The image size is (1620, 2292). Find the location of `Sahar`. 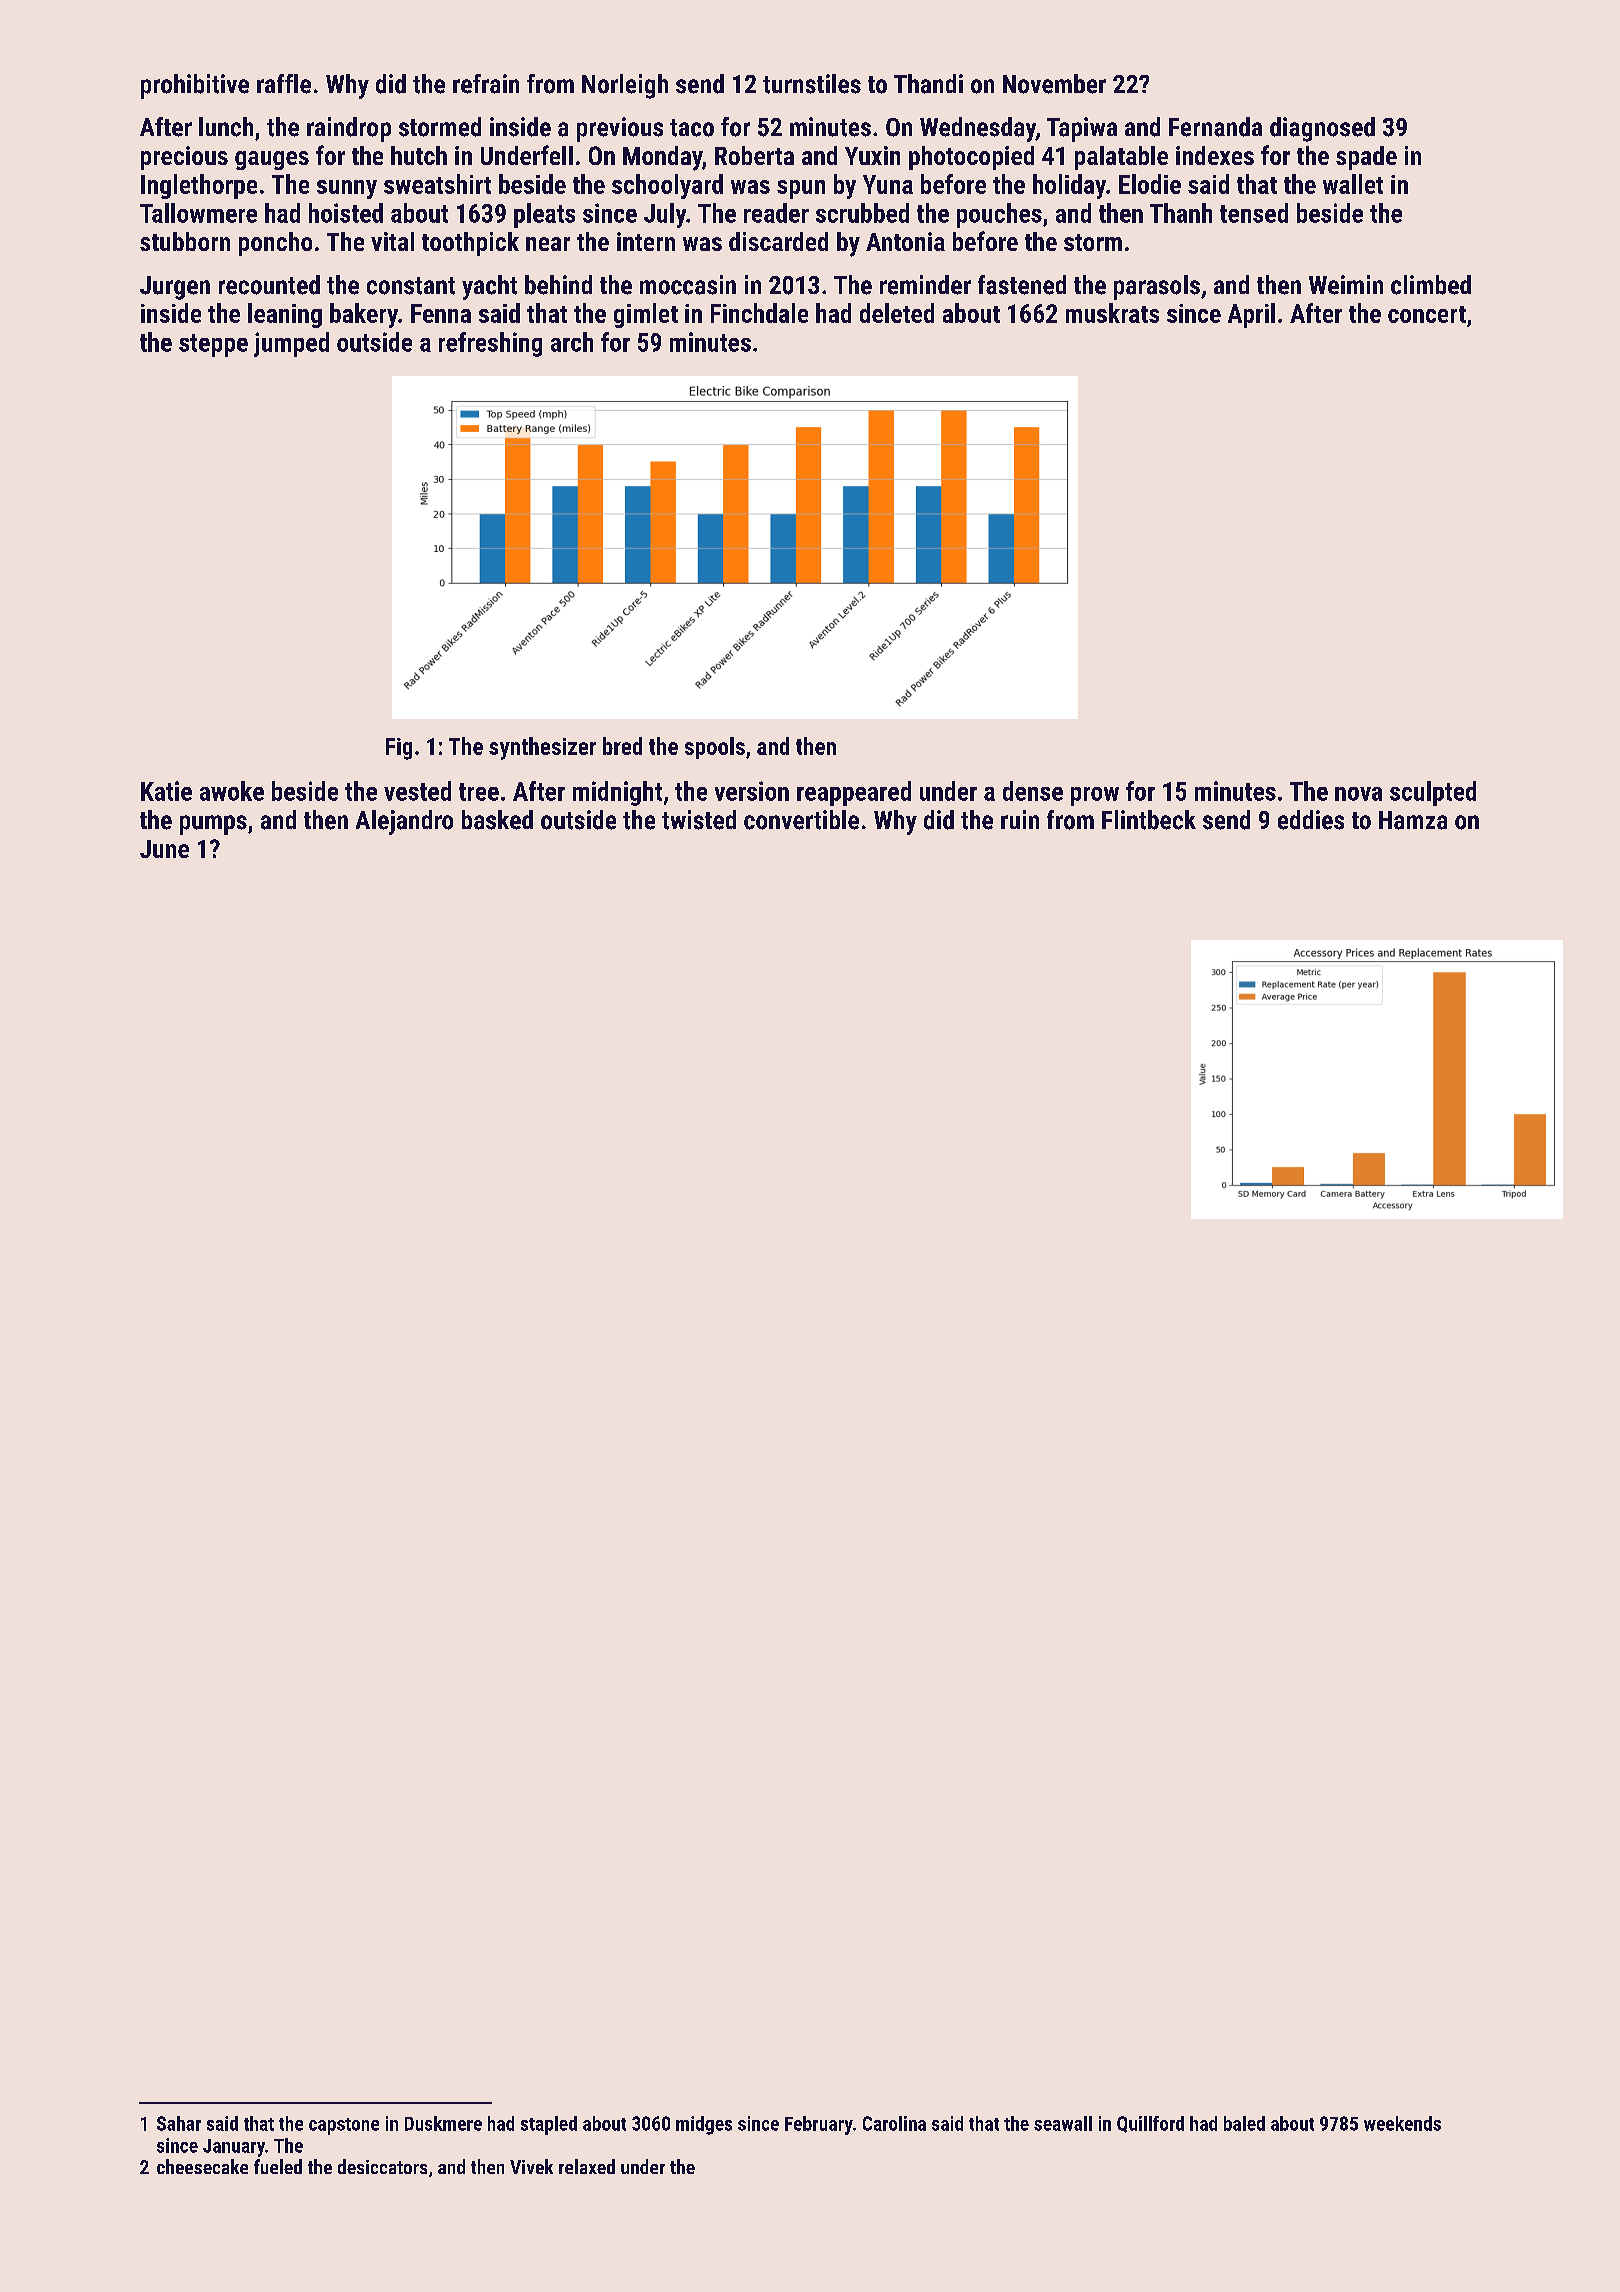

Sahar is located at coordinates (179, 2123).
